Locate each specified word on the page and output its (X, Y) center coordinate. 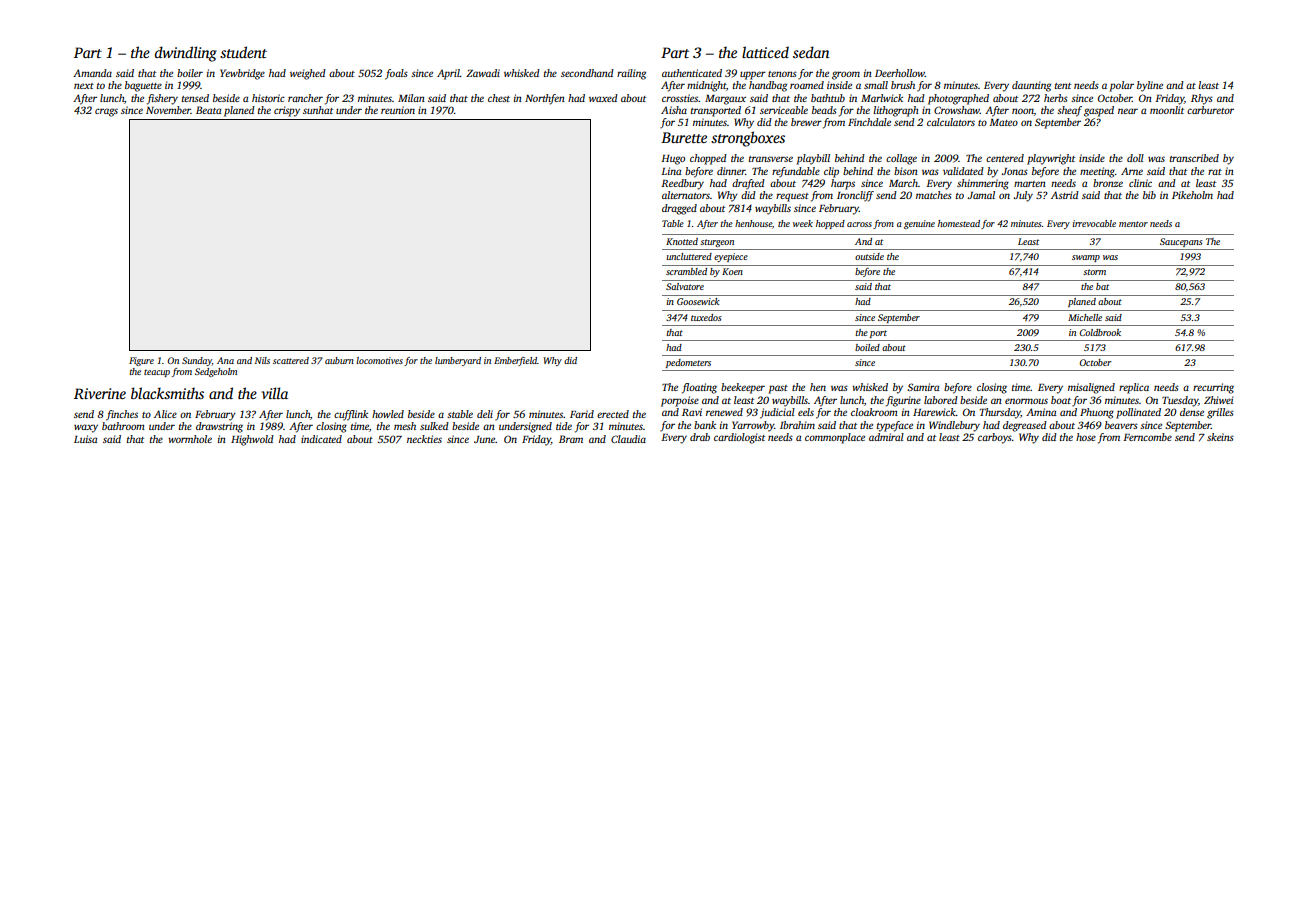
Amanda (92, 73)
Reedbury (682, 184)
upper (753, 75)
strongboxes (748, 139)
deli (485, 414)
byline (1150, 86)
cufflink (351, 415)
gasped (1099, 111)
